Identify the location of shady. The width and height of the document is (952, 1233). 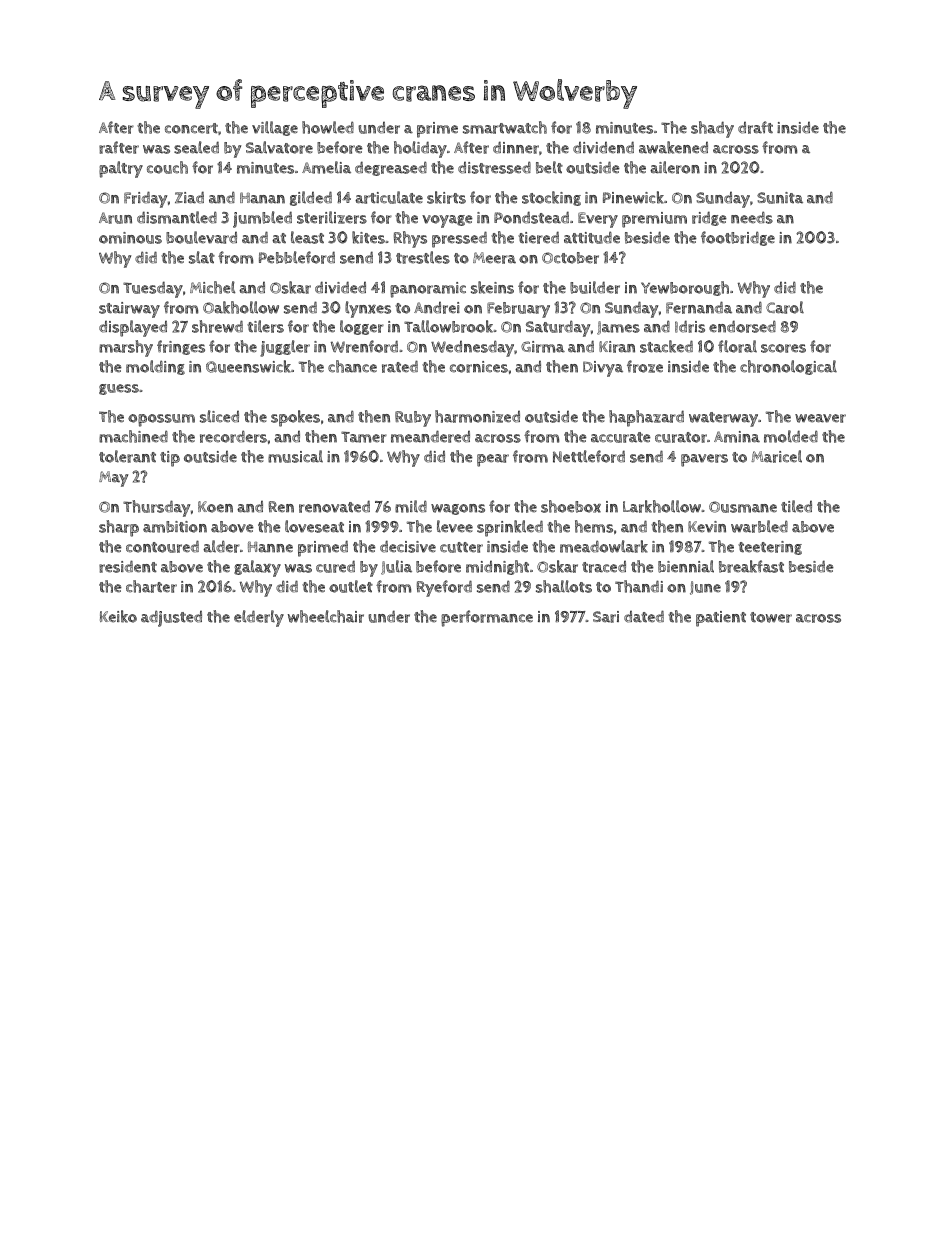
(712, 129).
